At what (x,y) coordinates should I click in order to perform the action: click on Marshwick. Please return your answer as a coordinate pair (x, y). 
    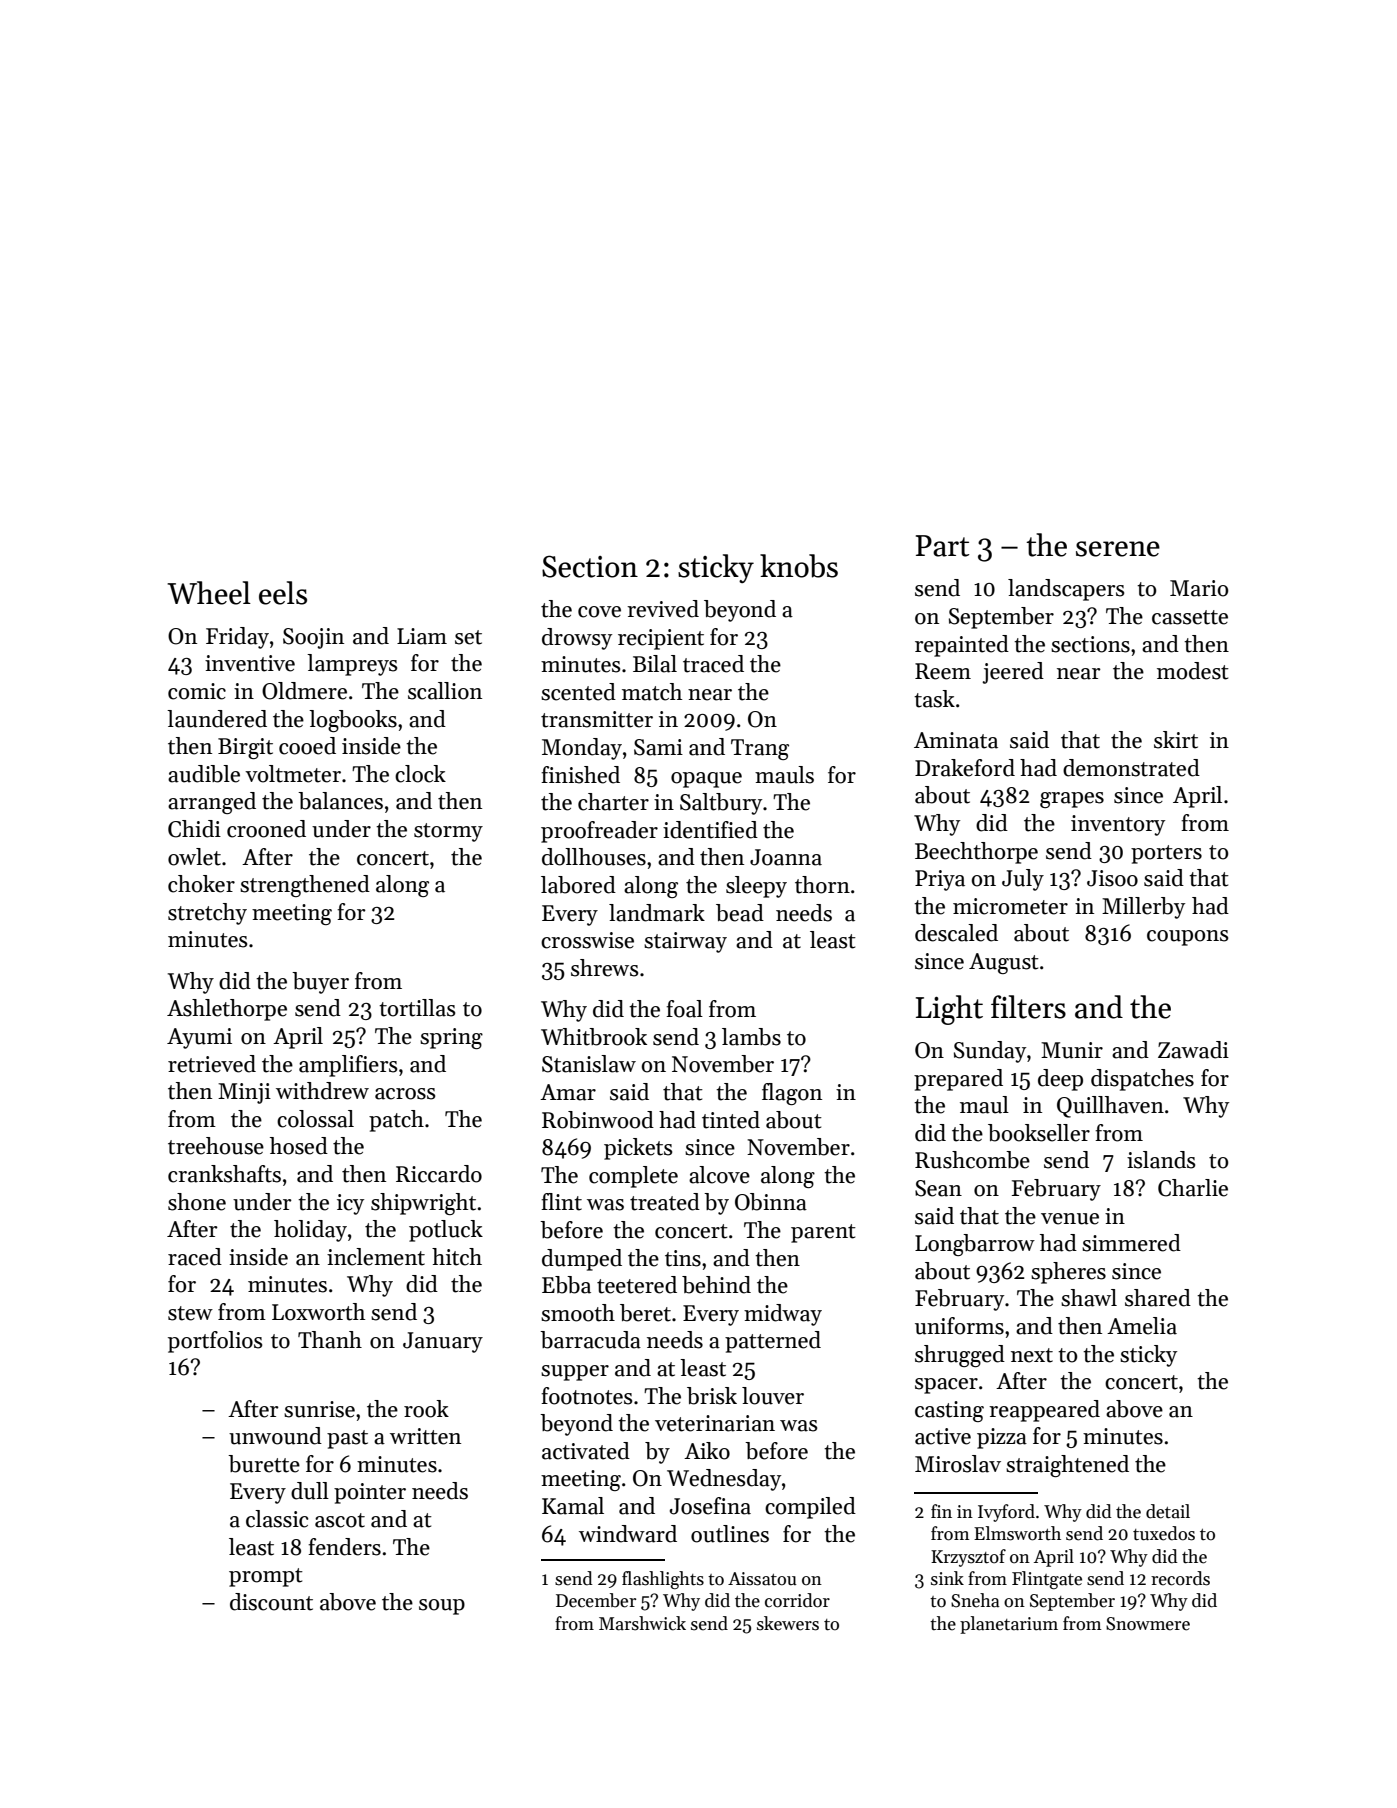
    Looking at the image, I should click on (642, 1623).
